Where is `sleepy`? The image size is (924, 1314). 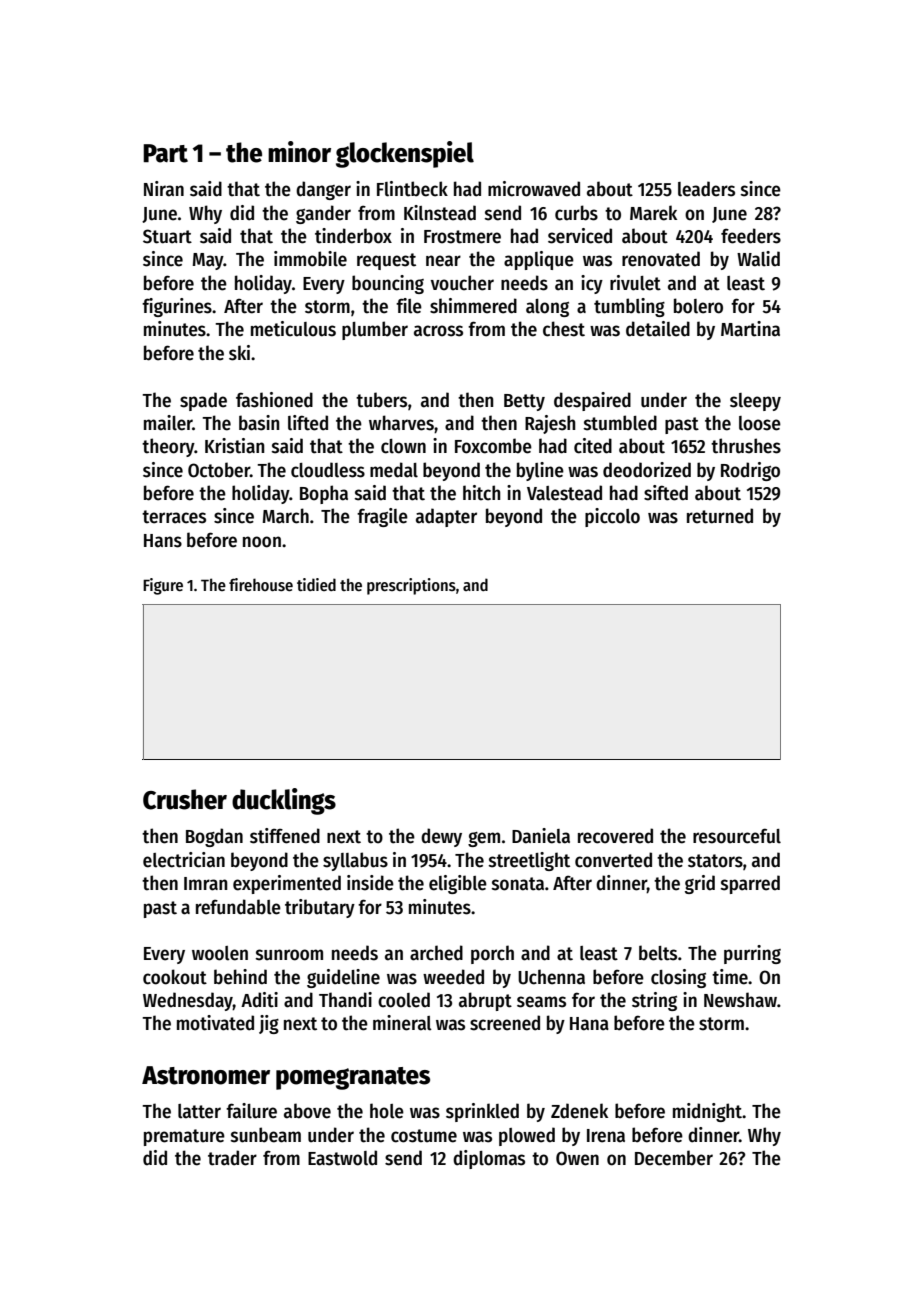
sleepy is located at coordinates (755, 402).
